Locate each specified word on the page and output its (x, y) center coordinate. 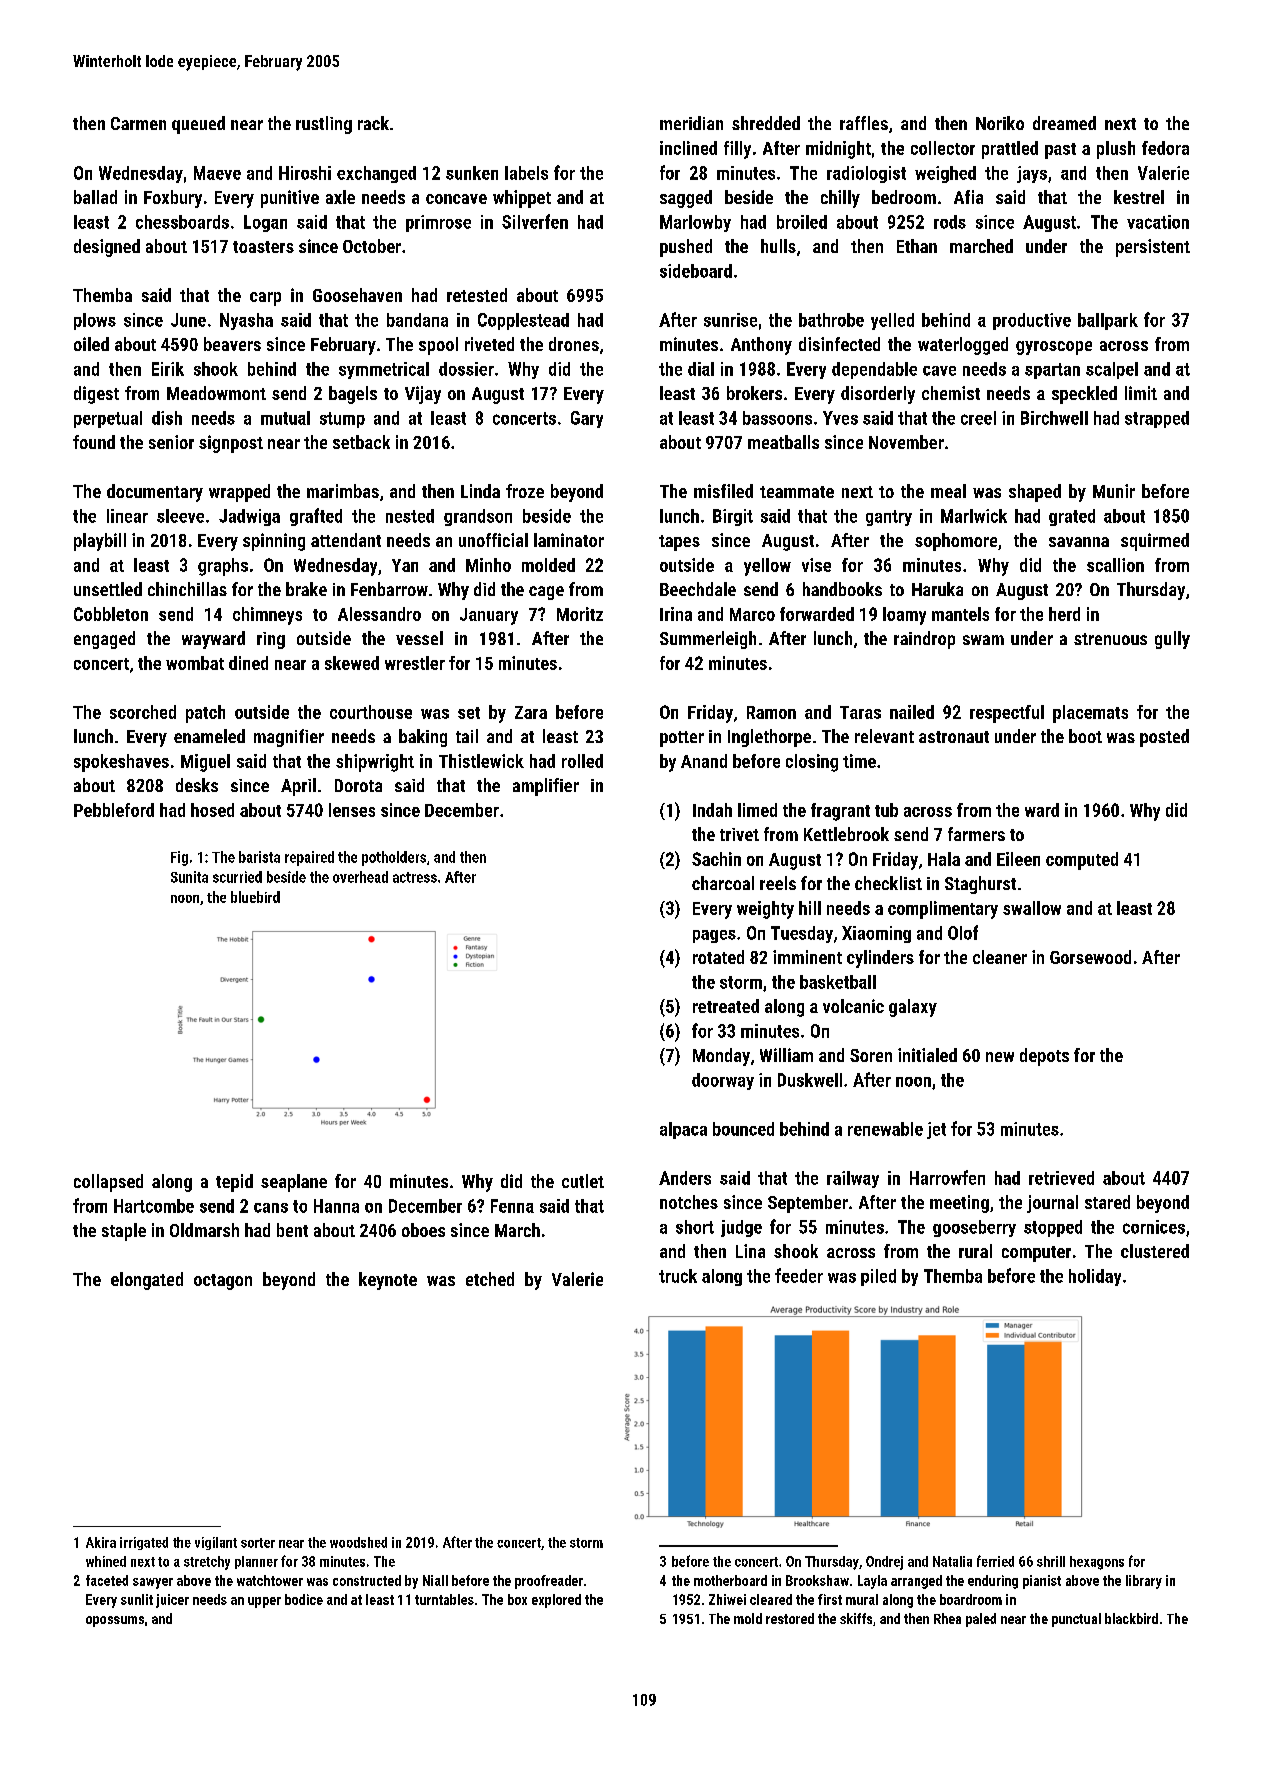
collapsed (108, 1183)
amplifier (546, 787)
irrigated (144, 1543)
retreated (726, 1006)
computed (1082, 861)
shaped (1035, 493)
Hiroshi (305, 173)
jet (936, 1130)
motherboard (730, 1580)
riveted (489, 344)
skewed (352, 663)
